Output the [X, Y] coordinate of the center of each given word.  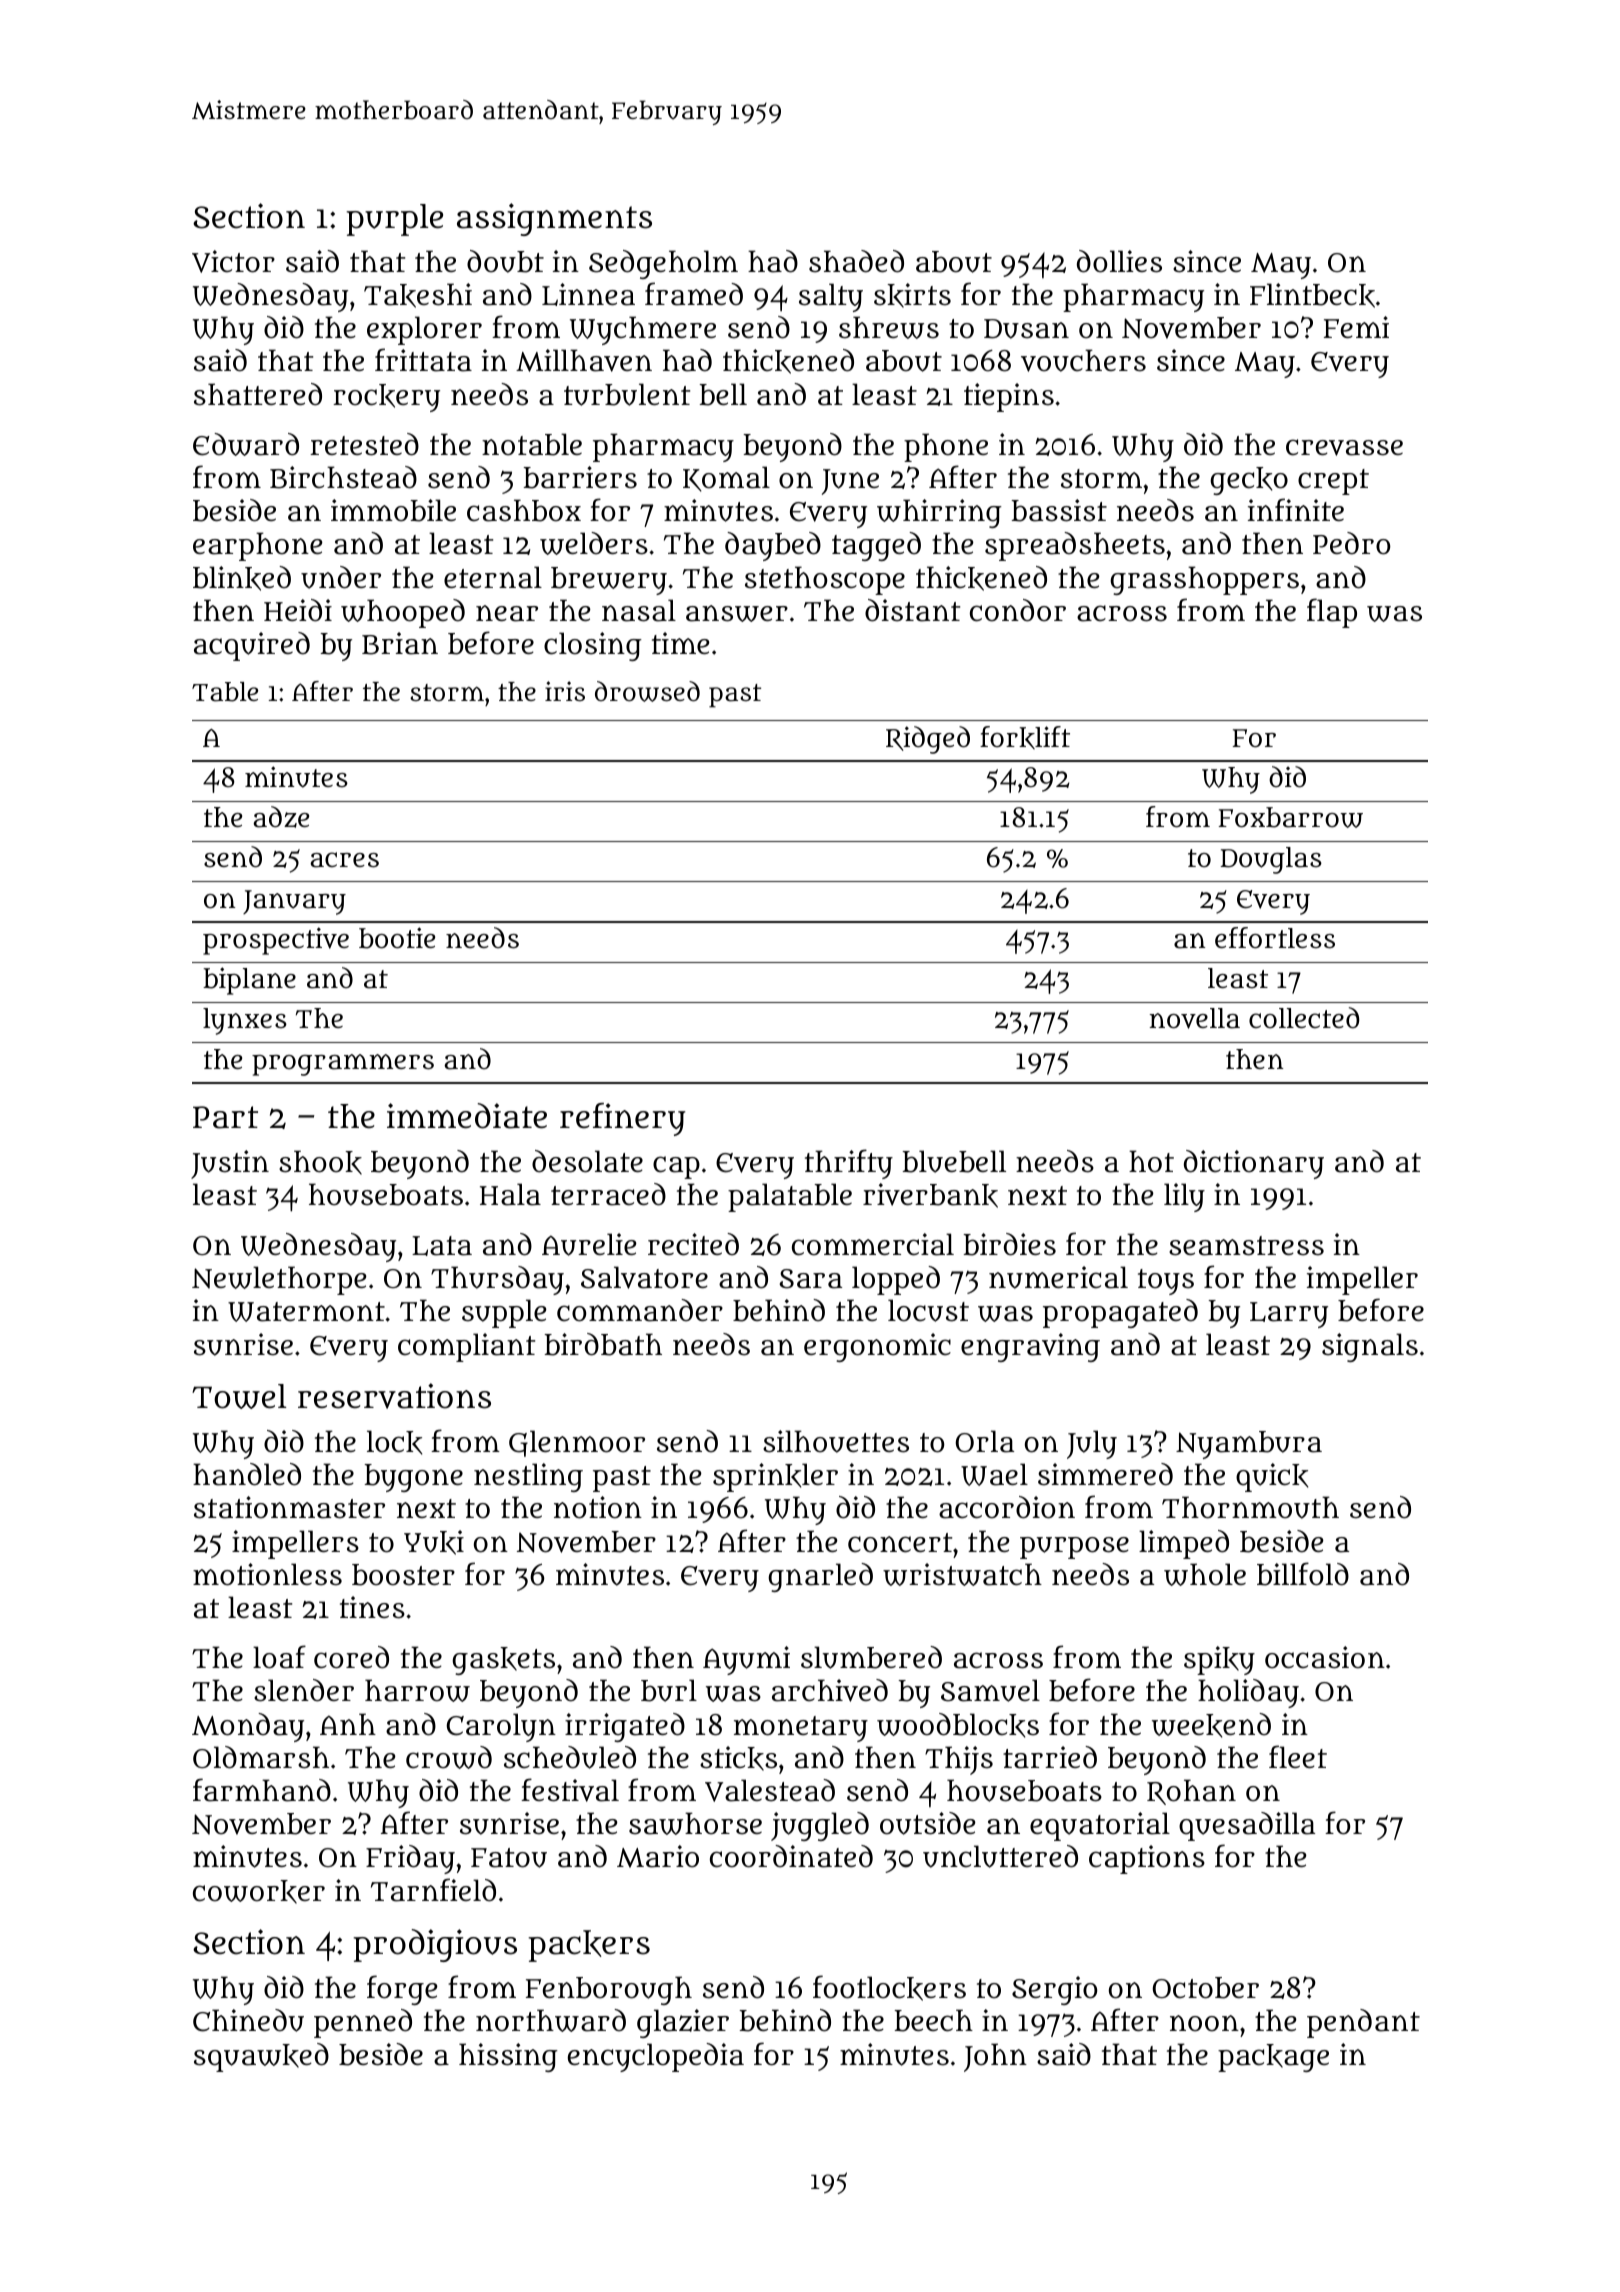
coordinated [791, 1856]
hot [1151, 1161]
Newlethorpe [279, 1280]
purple [394, 220]
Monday [248, 1727]
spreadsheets [1075, 546]
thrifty [849, 1164]
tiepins [1009, 397]
